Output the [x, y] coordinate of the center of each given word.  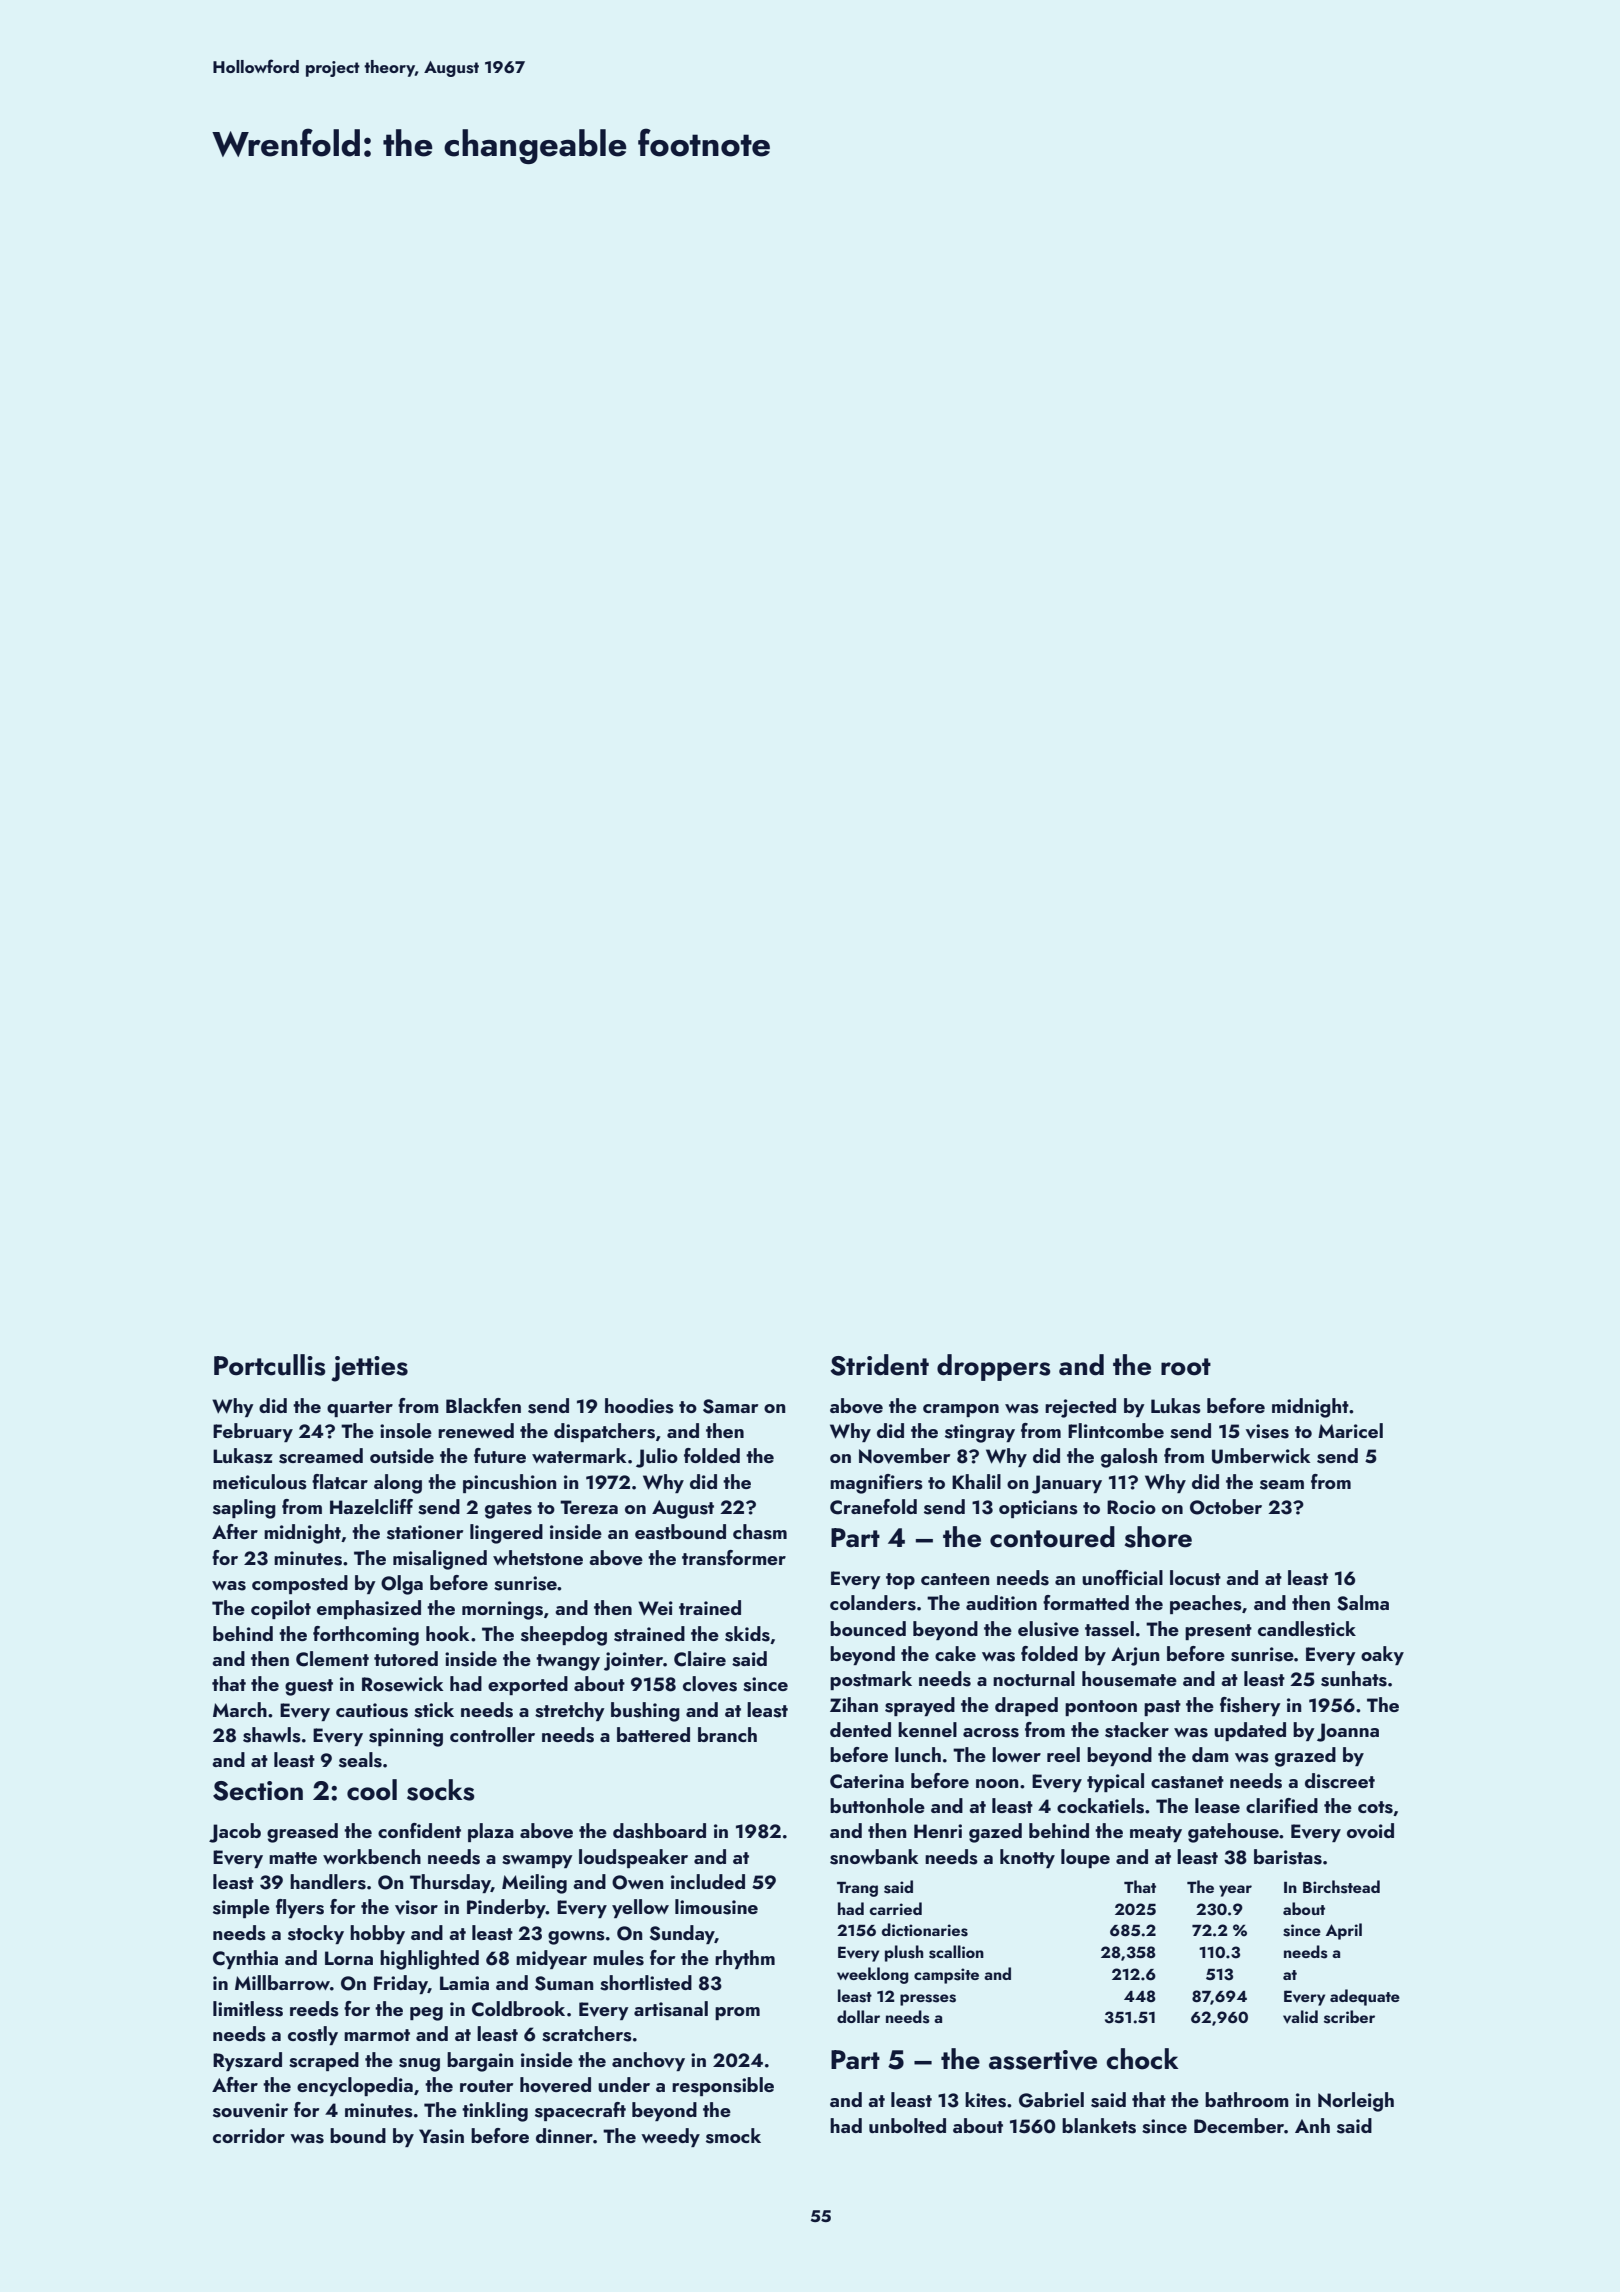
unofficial [1122, 1577]
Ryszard [247, 2061]
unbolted [907, 2125]
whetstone [538, 1558]
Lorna [349, 1958]
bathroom [1247, 2099]
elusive [1048, 1629]
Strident [879, 1365]
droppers [994, 1367]
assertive [1043, 2060]
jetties [369, 1369]
